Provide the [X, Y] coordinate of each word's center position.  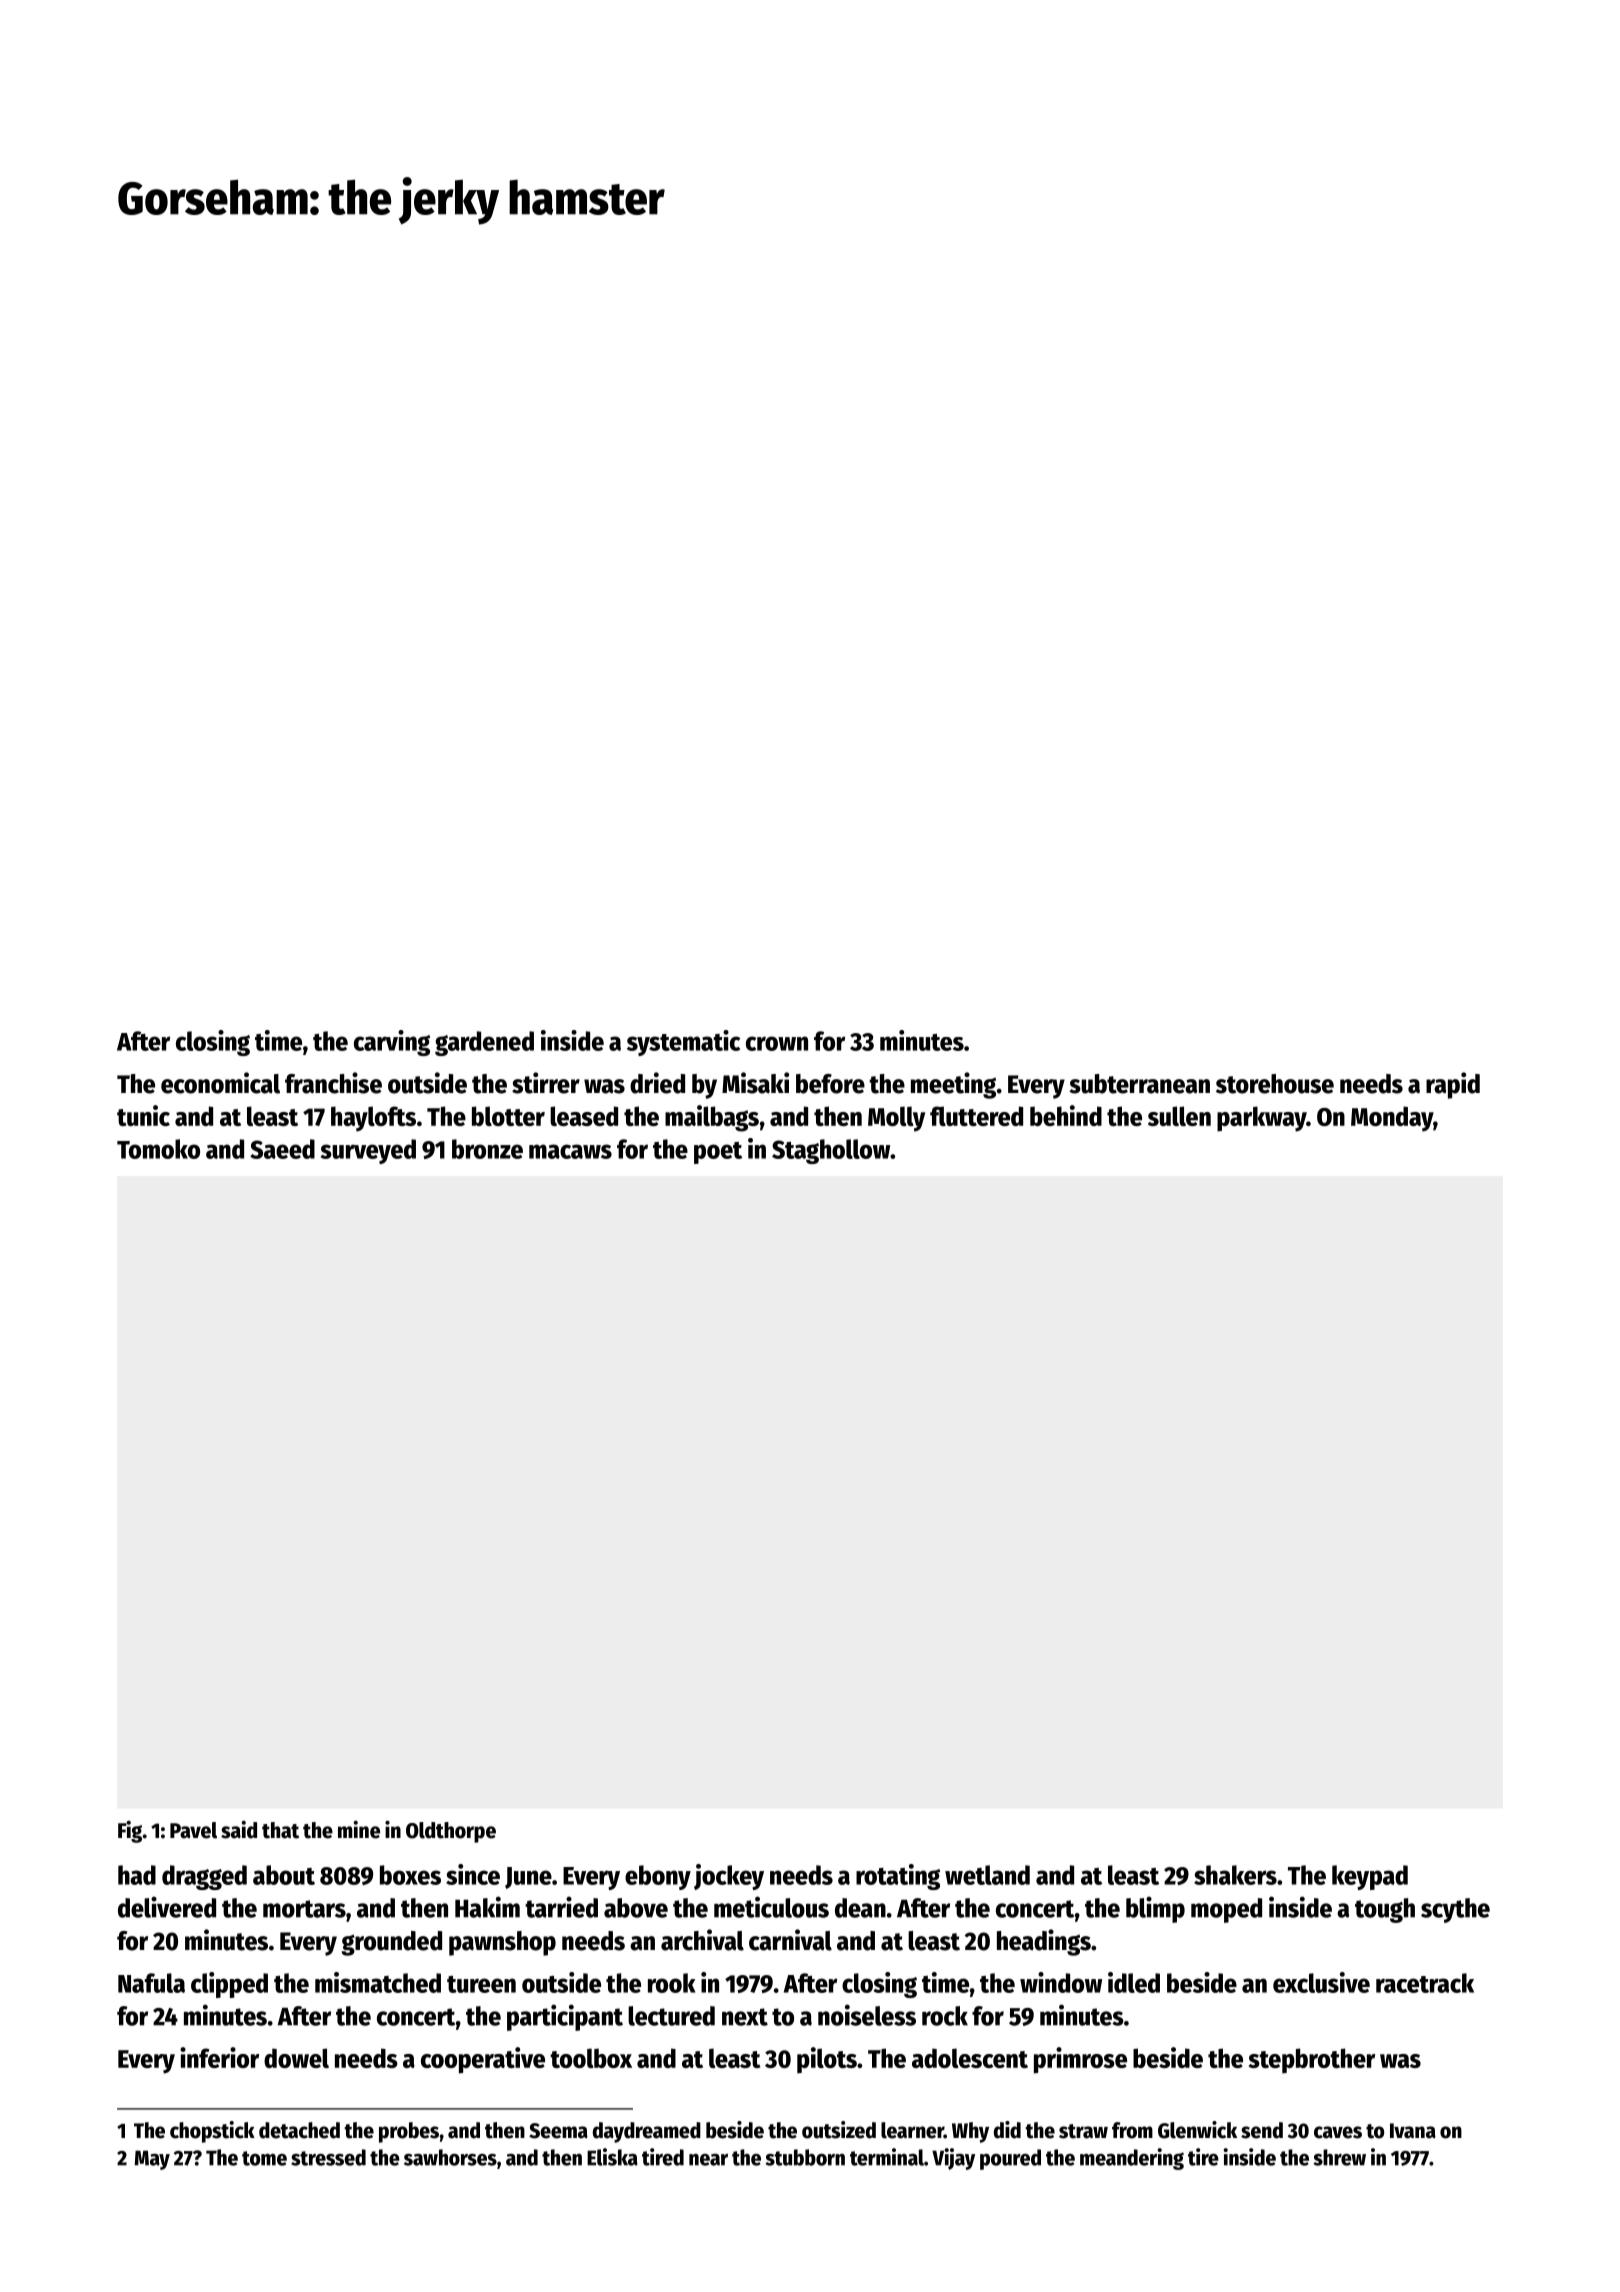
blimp [1155, 1909]
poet [718, 1153]
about [284, 1875]
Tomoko [158, 1149]
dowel [296, 2058]
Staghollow [831, 1151]
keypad [1370, 1877]
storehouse [1275, 1084]
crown [777, 1043]
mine [359, 1829]
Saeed [282, 1149]
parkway [1261, 1119]
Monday [1392, 1119]
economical [220, 1083]
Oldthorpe [451, 1832]
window [1061, 1982]
